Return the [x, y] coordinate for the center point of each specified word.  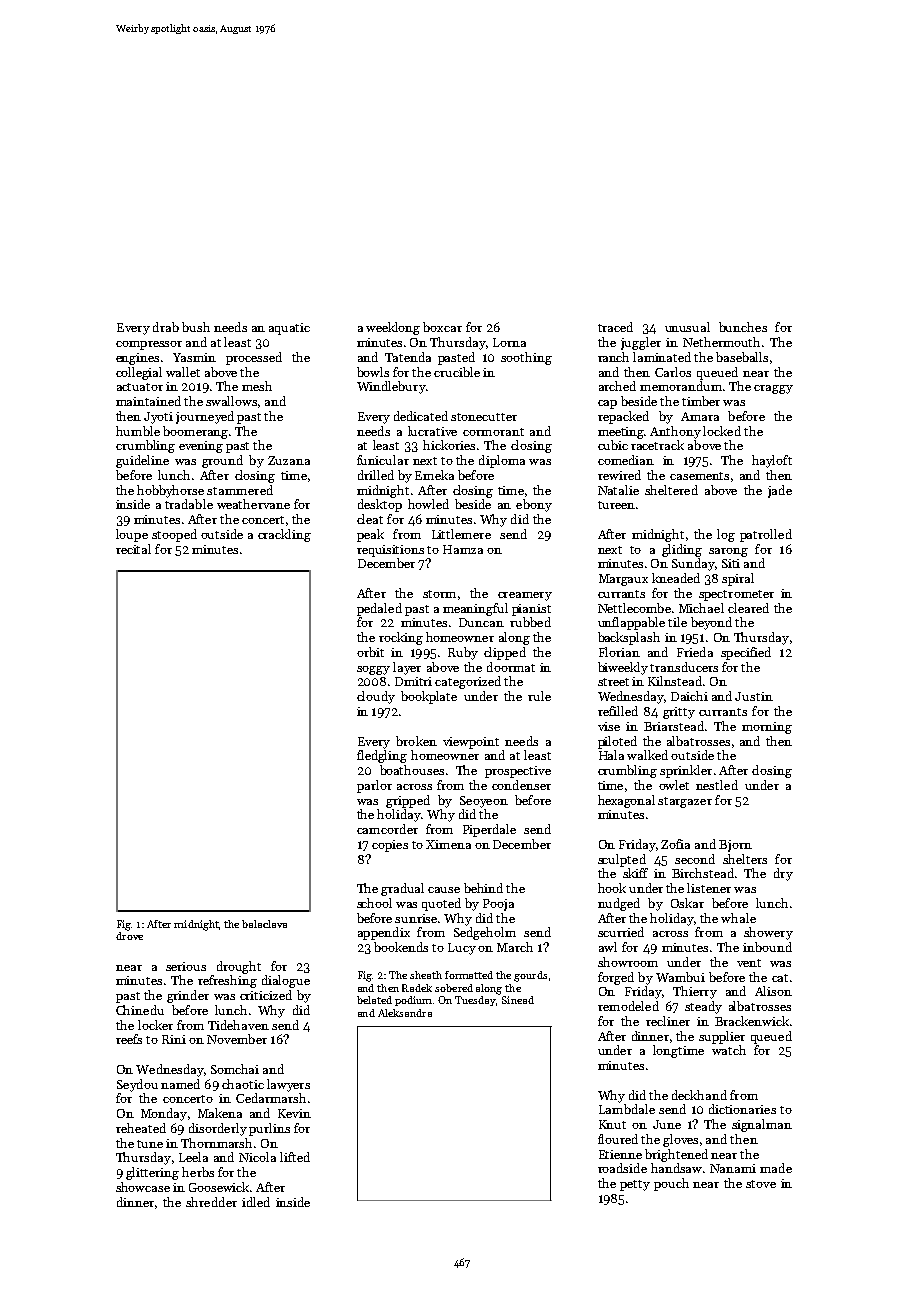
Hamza [463, 549]
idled [256, 1202]
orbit [370, 652]
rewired [619, 475]
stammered [240, 490]
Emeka [434, 475]
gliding [682, 550]
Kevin [294, 1113]
